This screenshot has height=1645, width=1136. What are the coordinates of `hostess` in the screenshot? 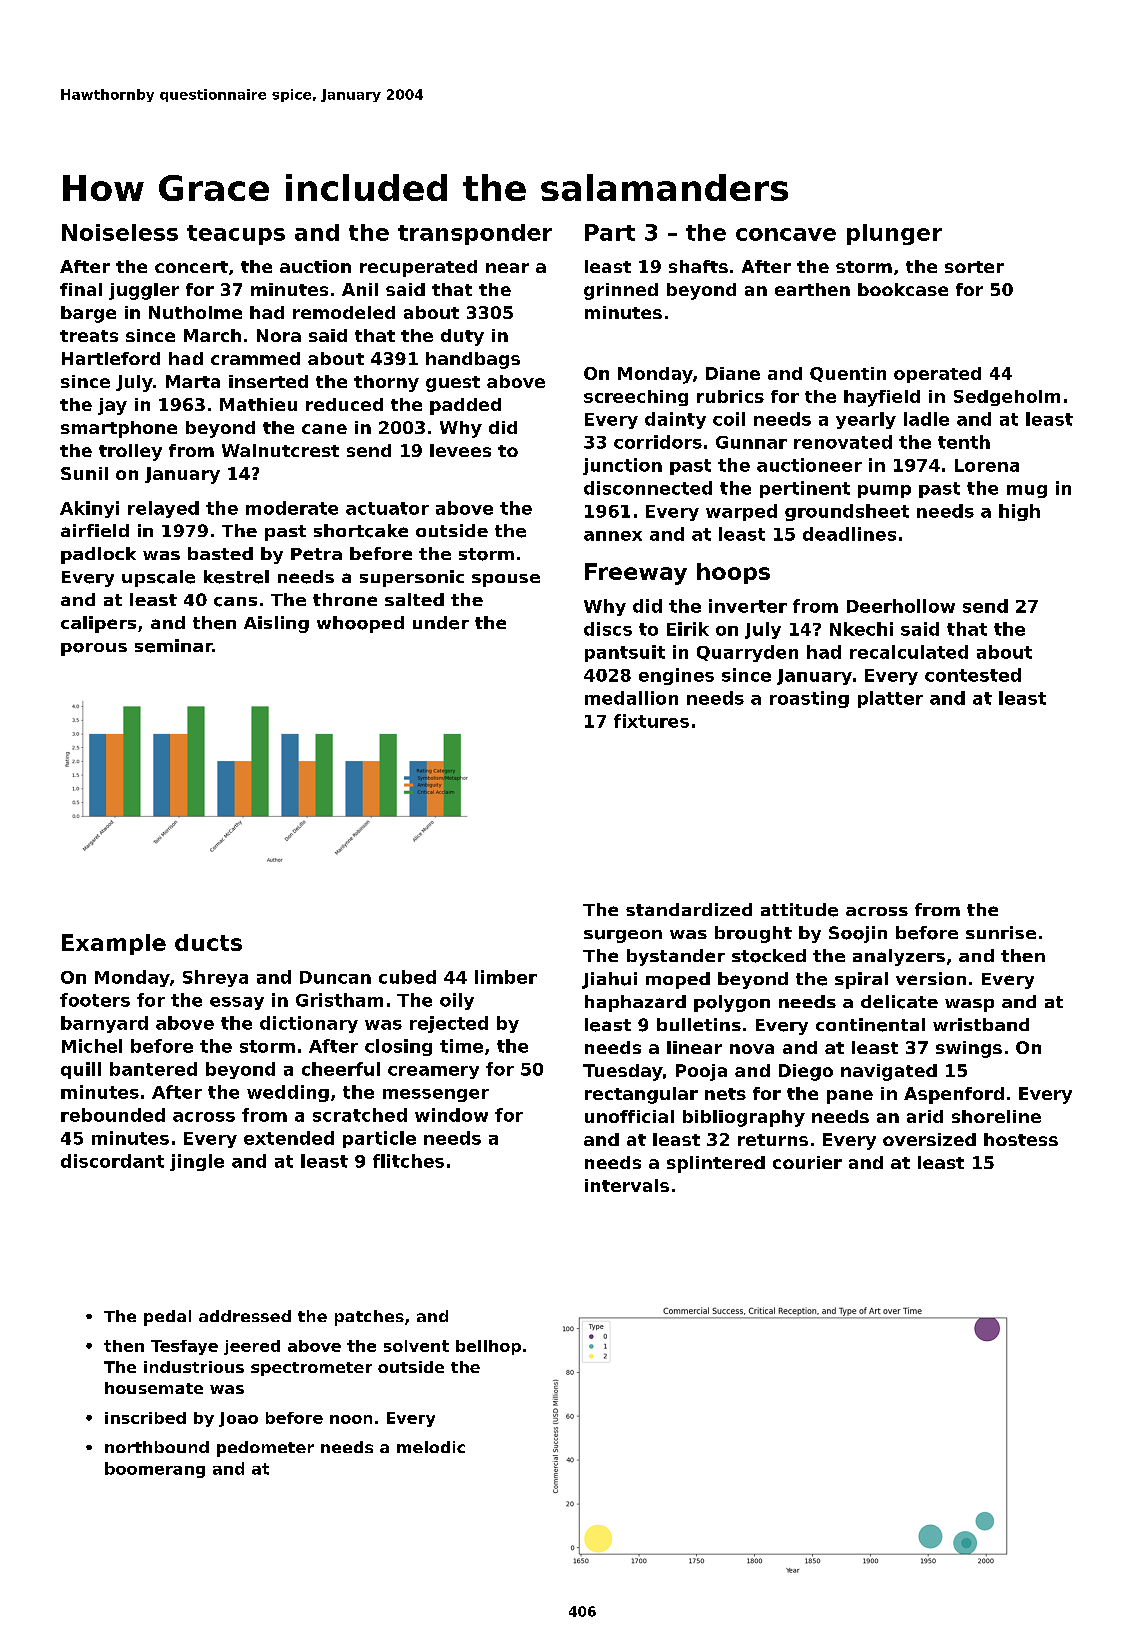 It's located at (1021, 1139).
